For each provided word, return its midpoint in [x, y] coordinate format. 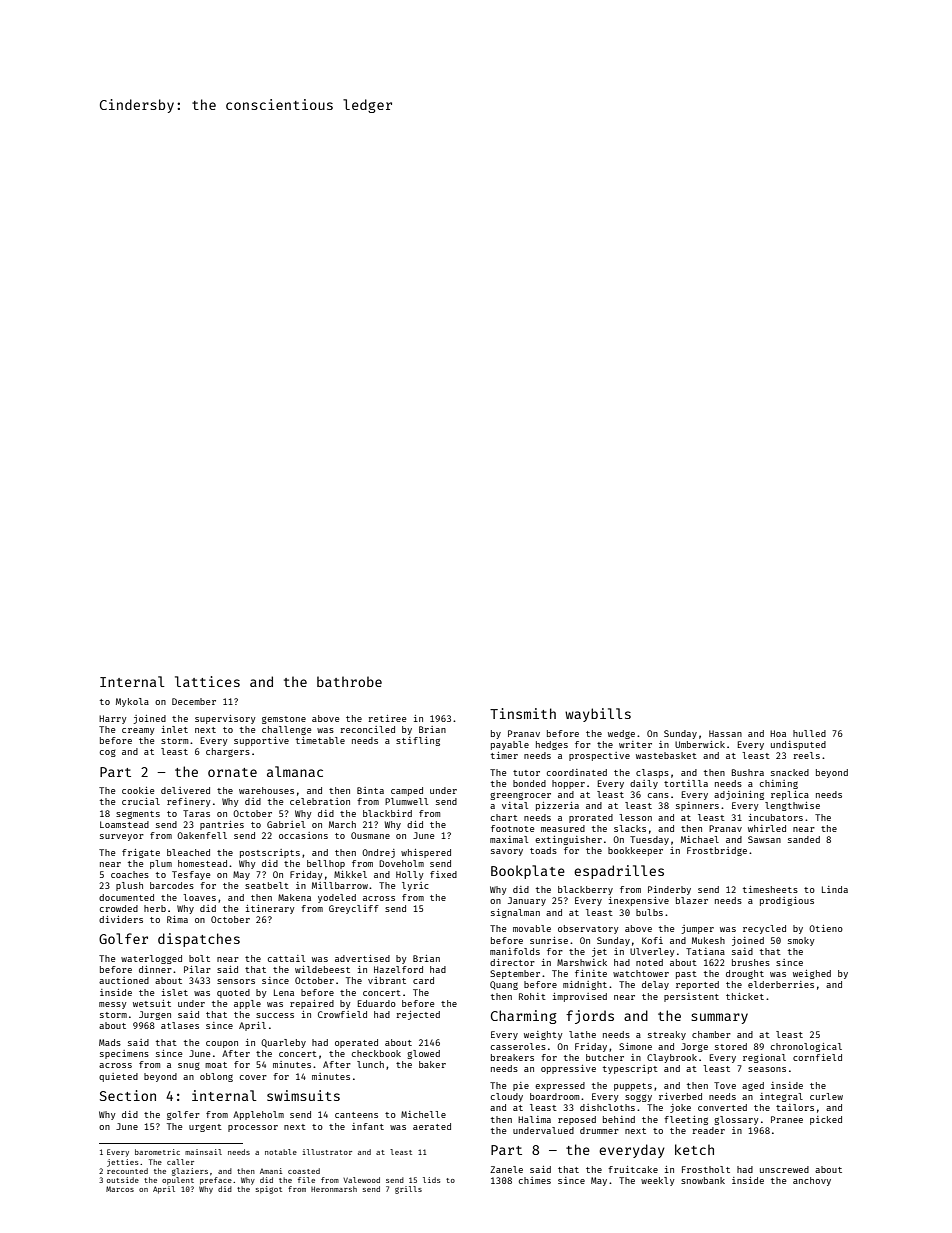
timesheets [770, 889]
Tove [725, 1085]
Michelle [423, 1114]
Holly [410, 875]
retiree [387, 718]
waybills [598, 715]
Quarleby [283, 1043]
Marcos [120, 1189]
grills [408, 1190]
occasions [303, 835]
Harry [113, 719]
